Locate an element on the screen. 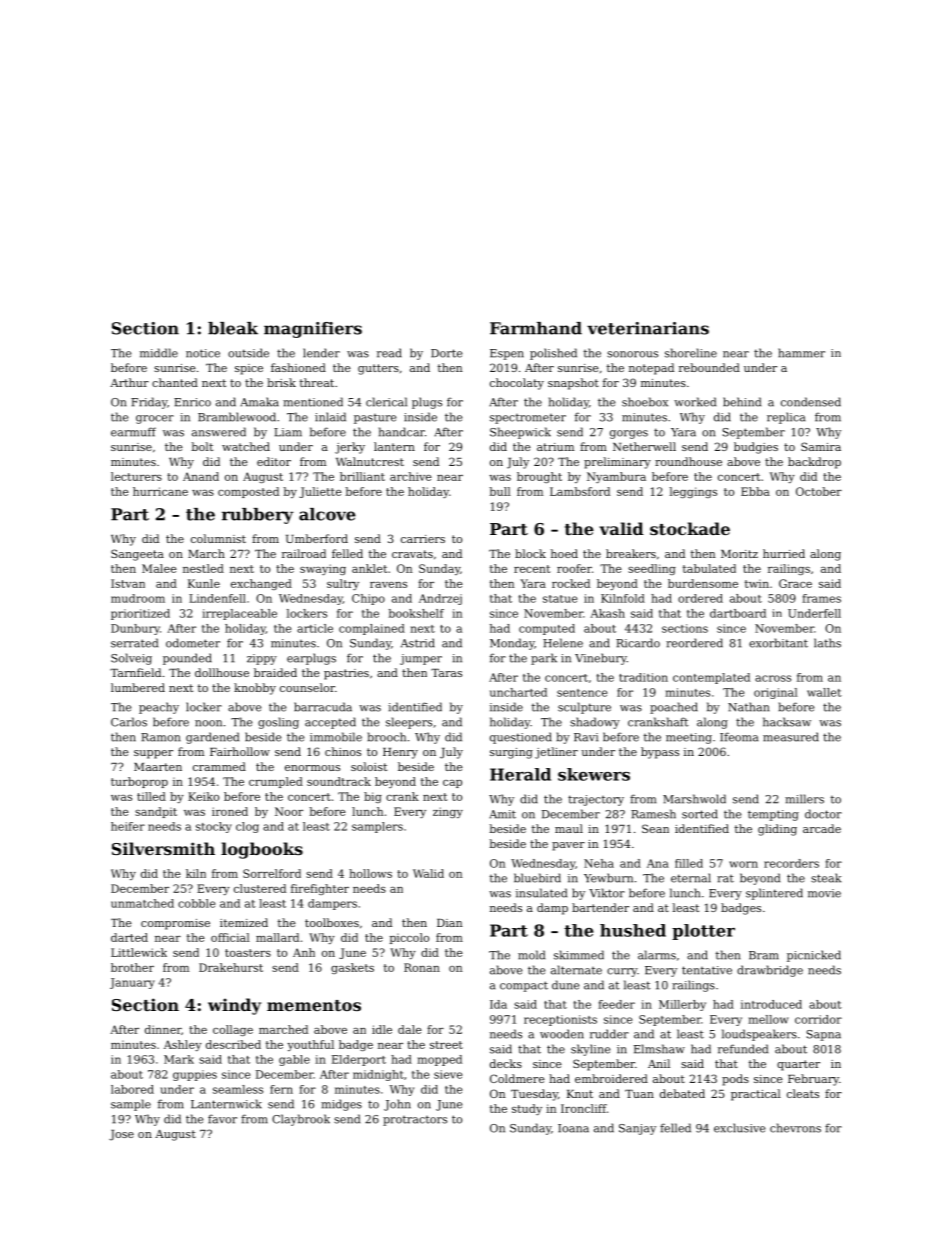 This screenshot has width=952, height=1233. Farmhand is located at coordinates (536, 328).
